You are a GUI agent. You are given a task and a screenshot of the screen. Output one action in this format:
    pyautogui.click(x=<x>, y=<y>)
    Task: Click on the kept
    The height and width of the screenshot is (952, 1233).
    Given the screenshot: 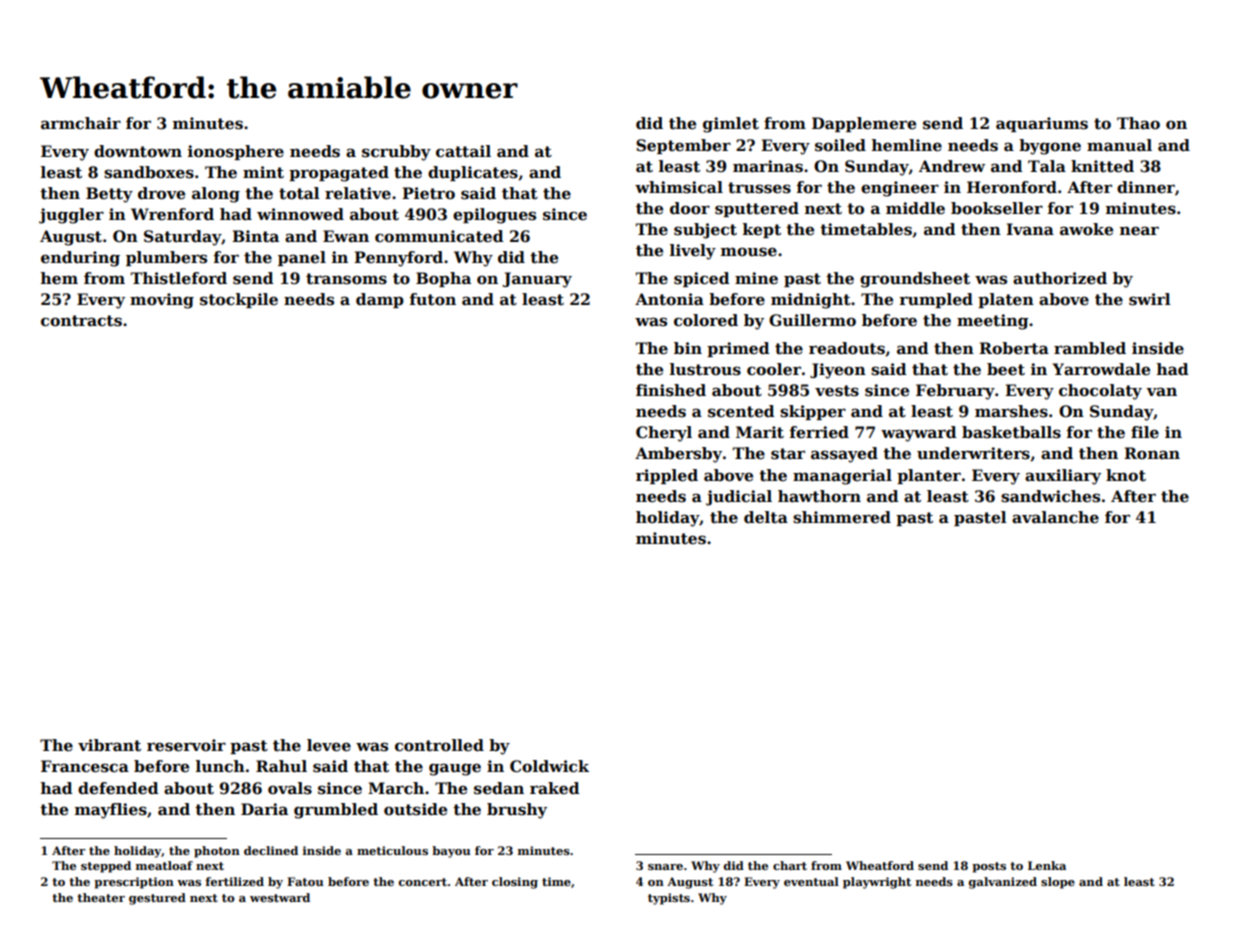 What is the action you would take?
    pyautogui.click(x=762, y=230)
